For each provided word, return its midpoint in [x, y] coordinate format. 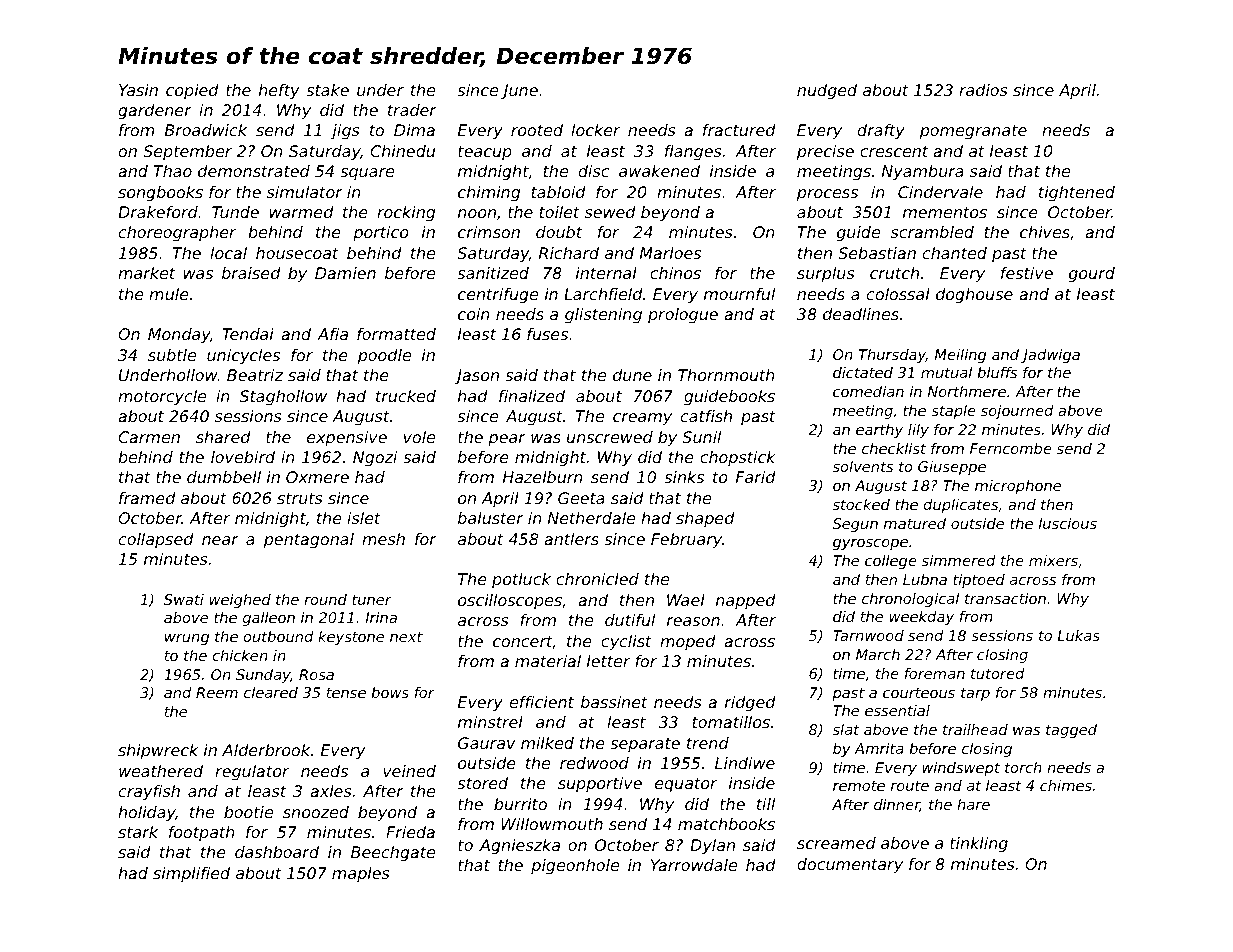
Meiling [960, 356]
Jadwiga [1050, 356]
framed [147, 498]
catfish [706, 416]
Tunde [235, 212]
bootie [248, 812]
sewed [610, 212]
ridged [750, 704]
